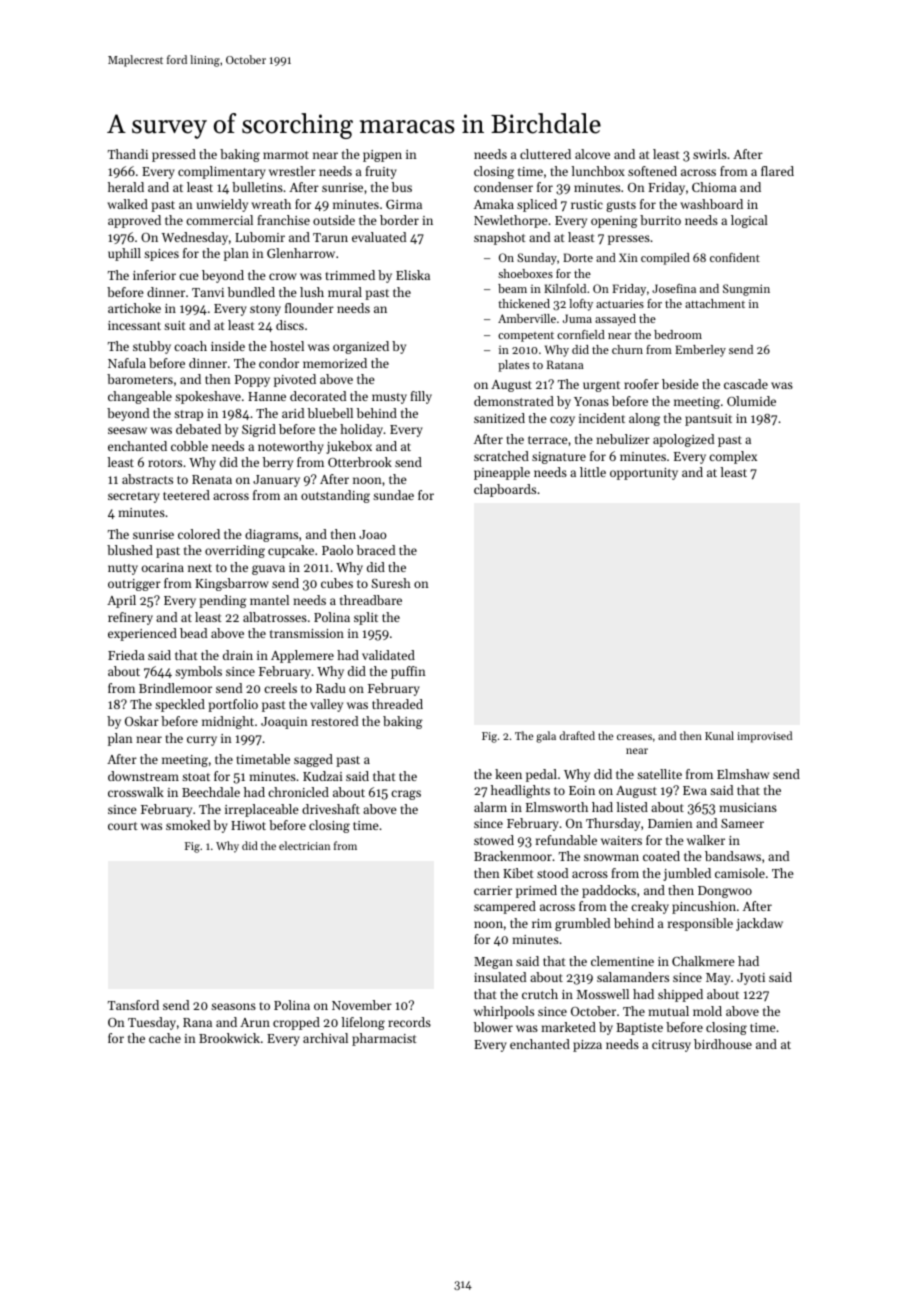 This document has height=1316, width=908. Describe the element at coordinates (331, 688) in the document. I see `Radu` at that location.
